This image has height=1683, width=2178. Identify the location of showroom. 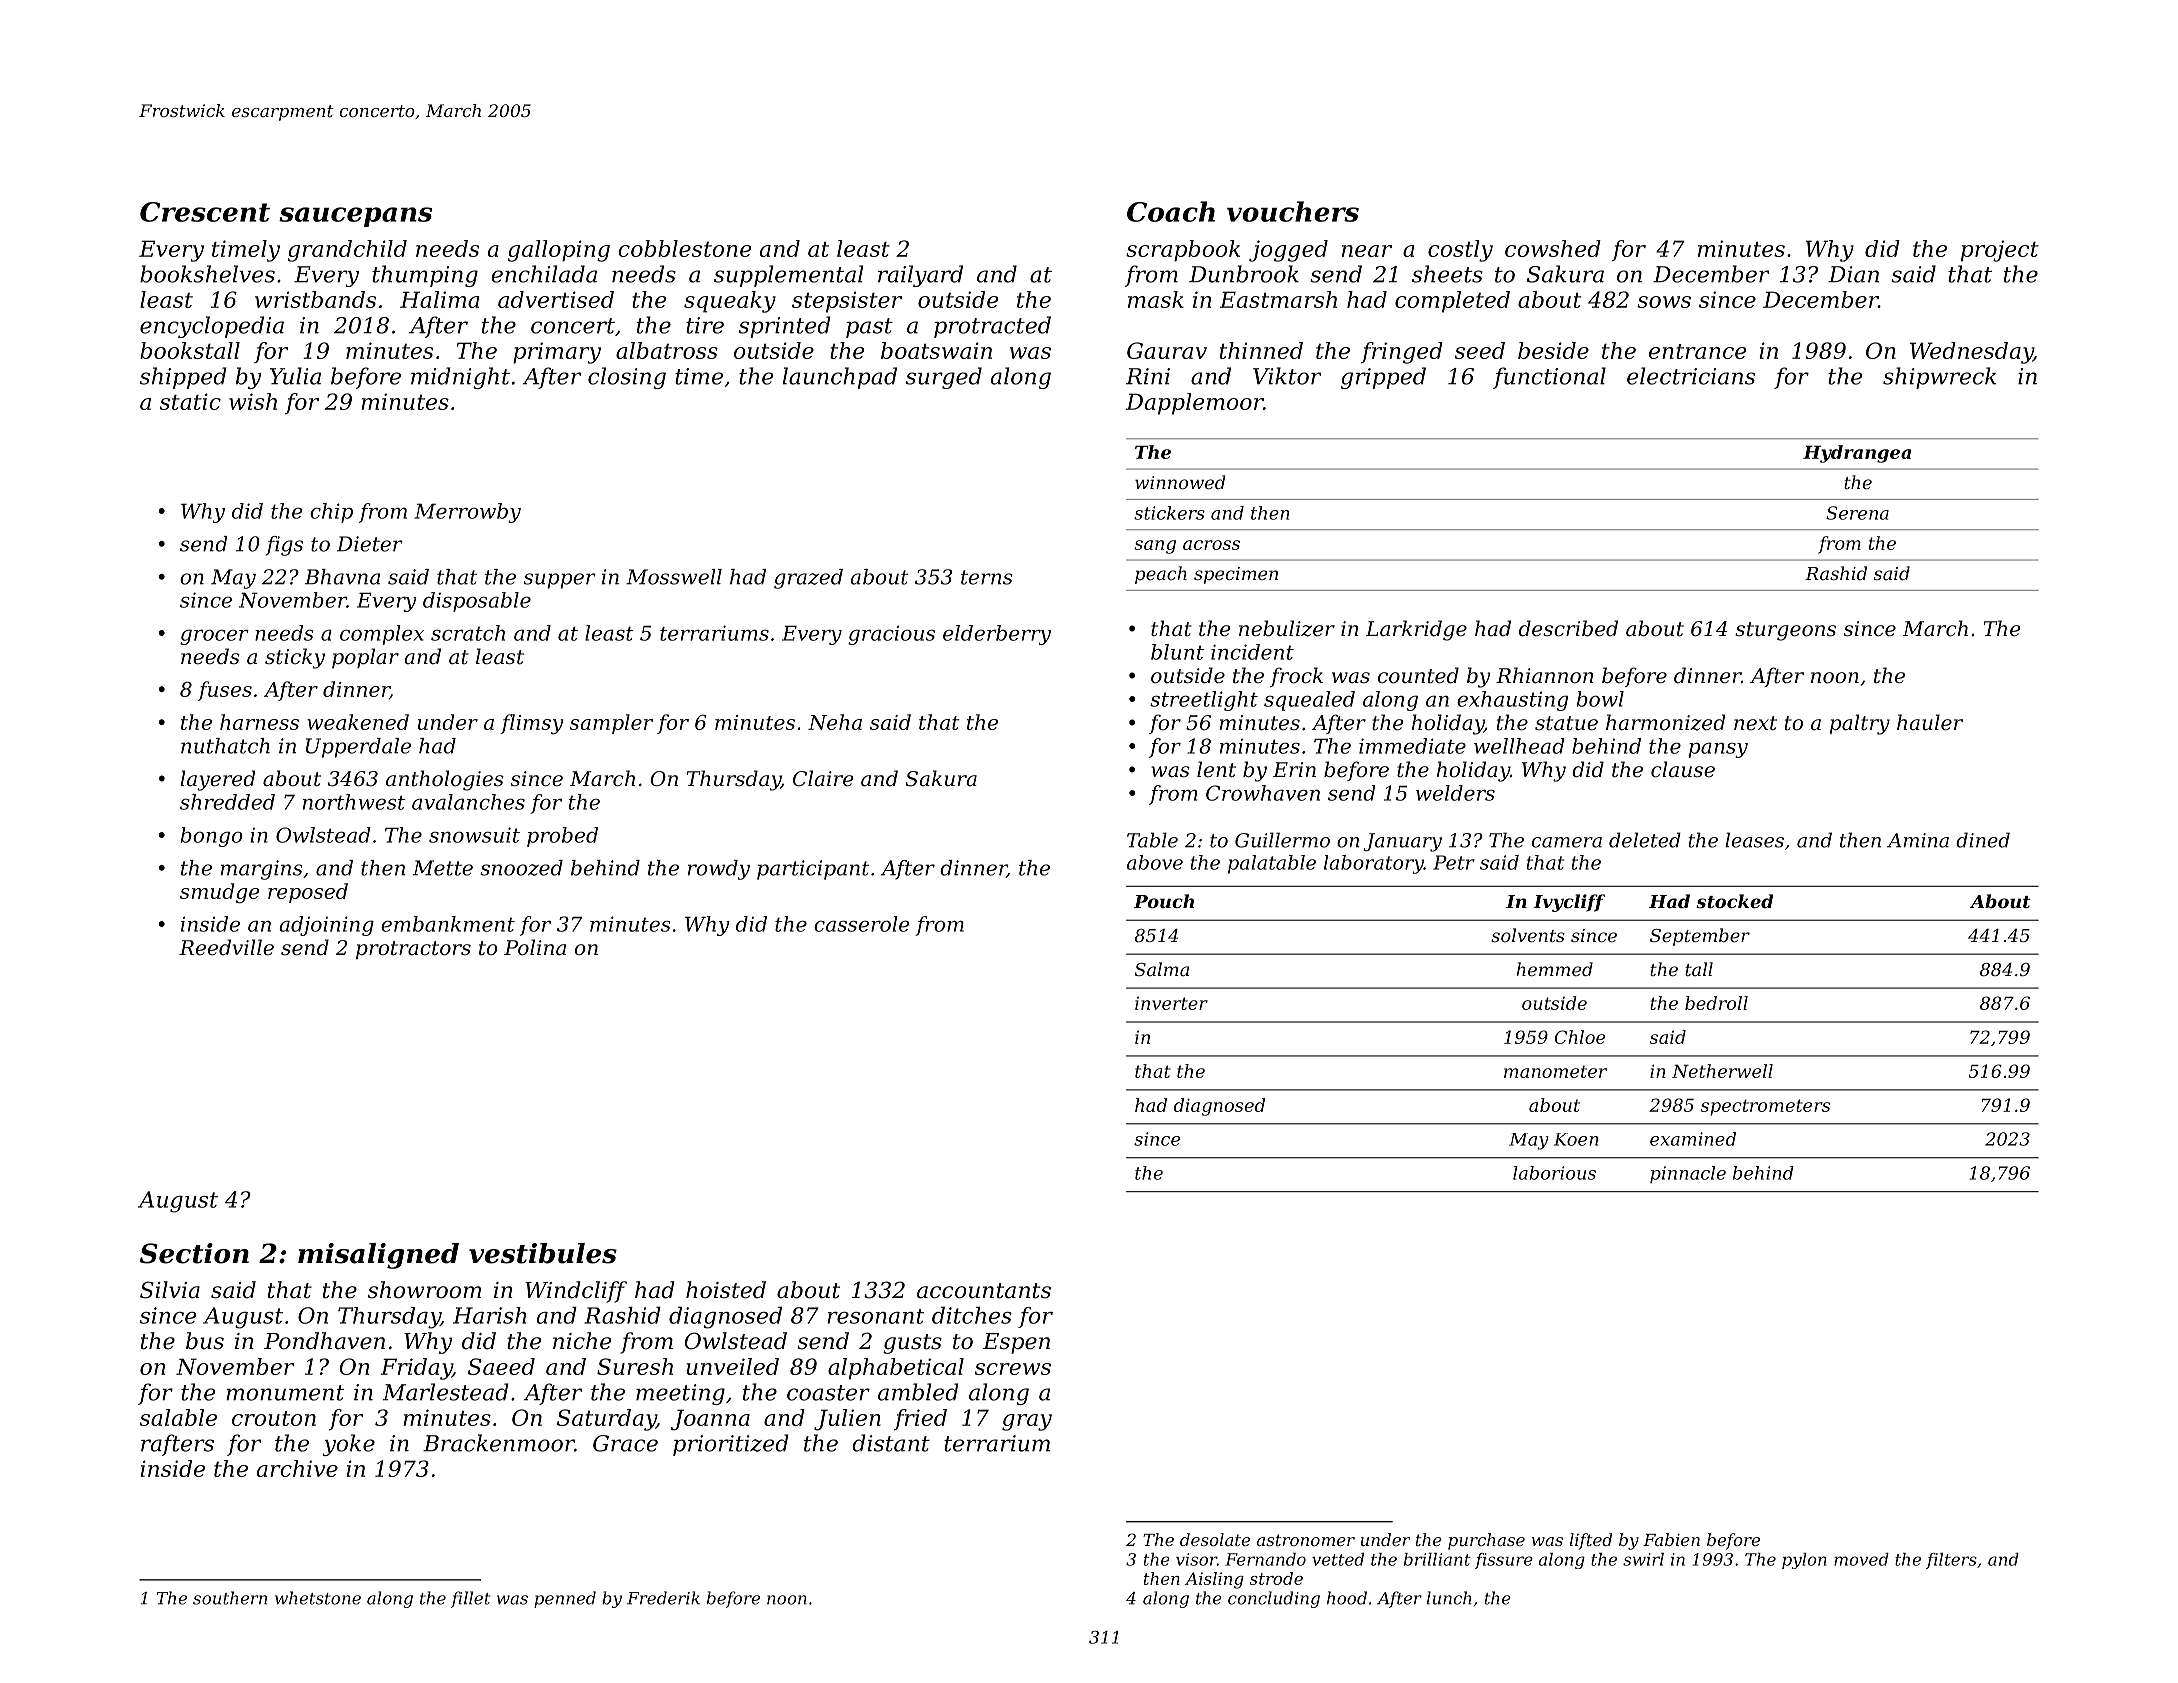
(424, 1290).
